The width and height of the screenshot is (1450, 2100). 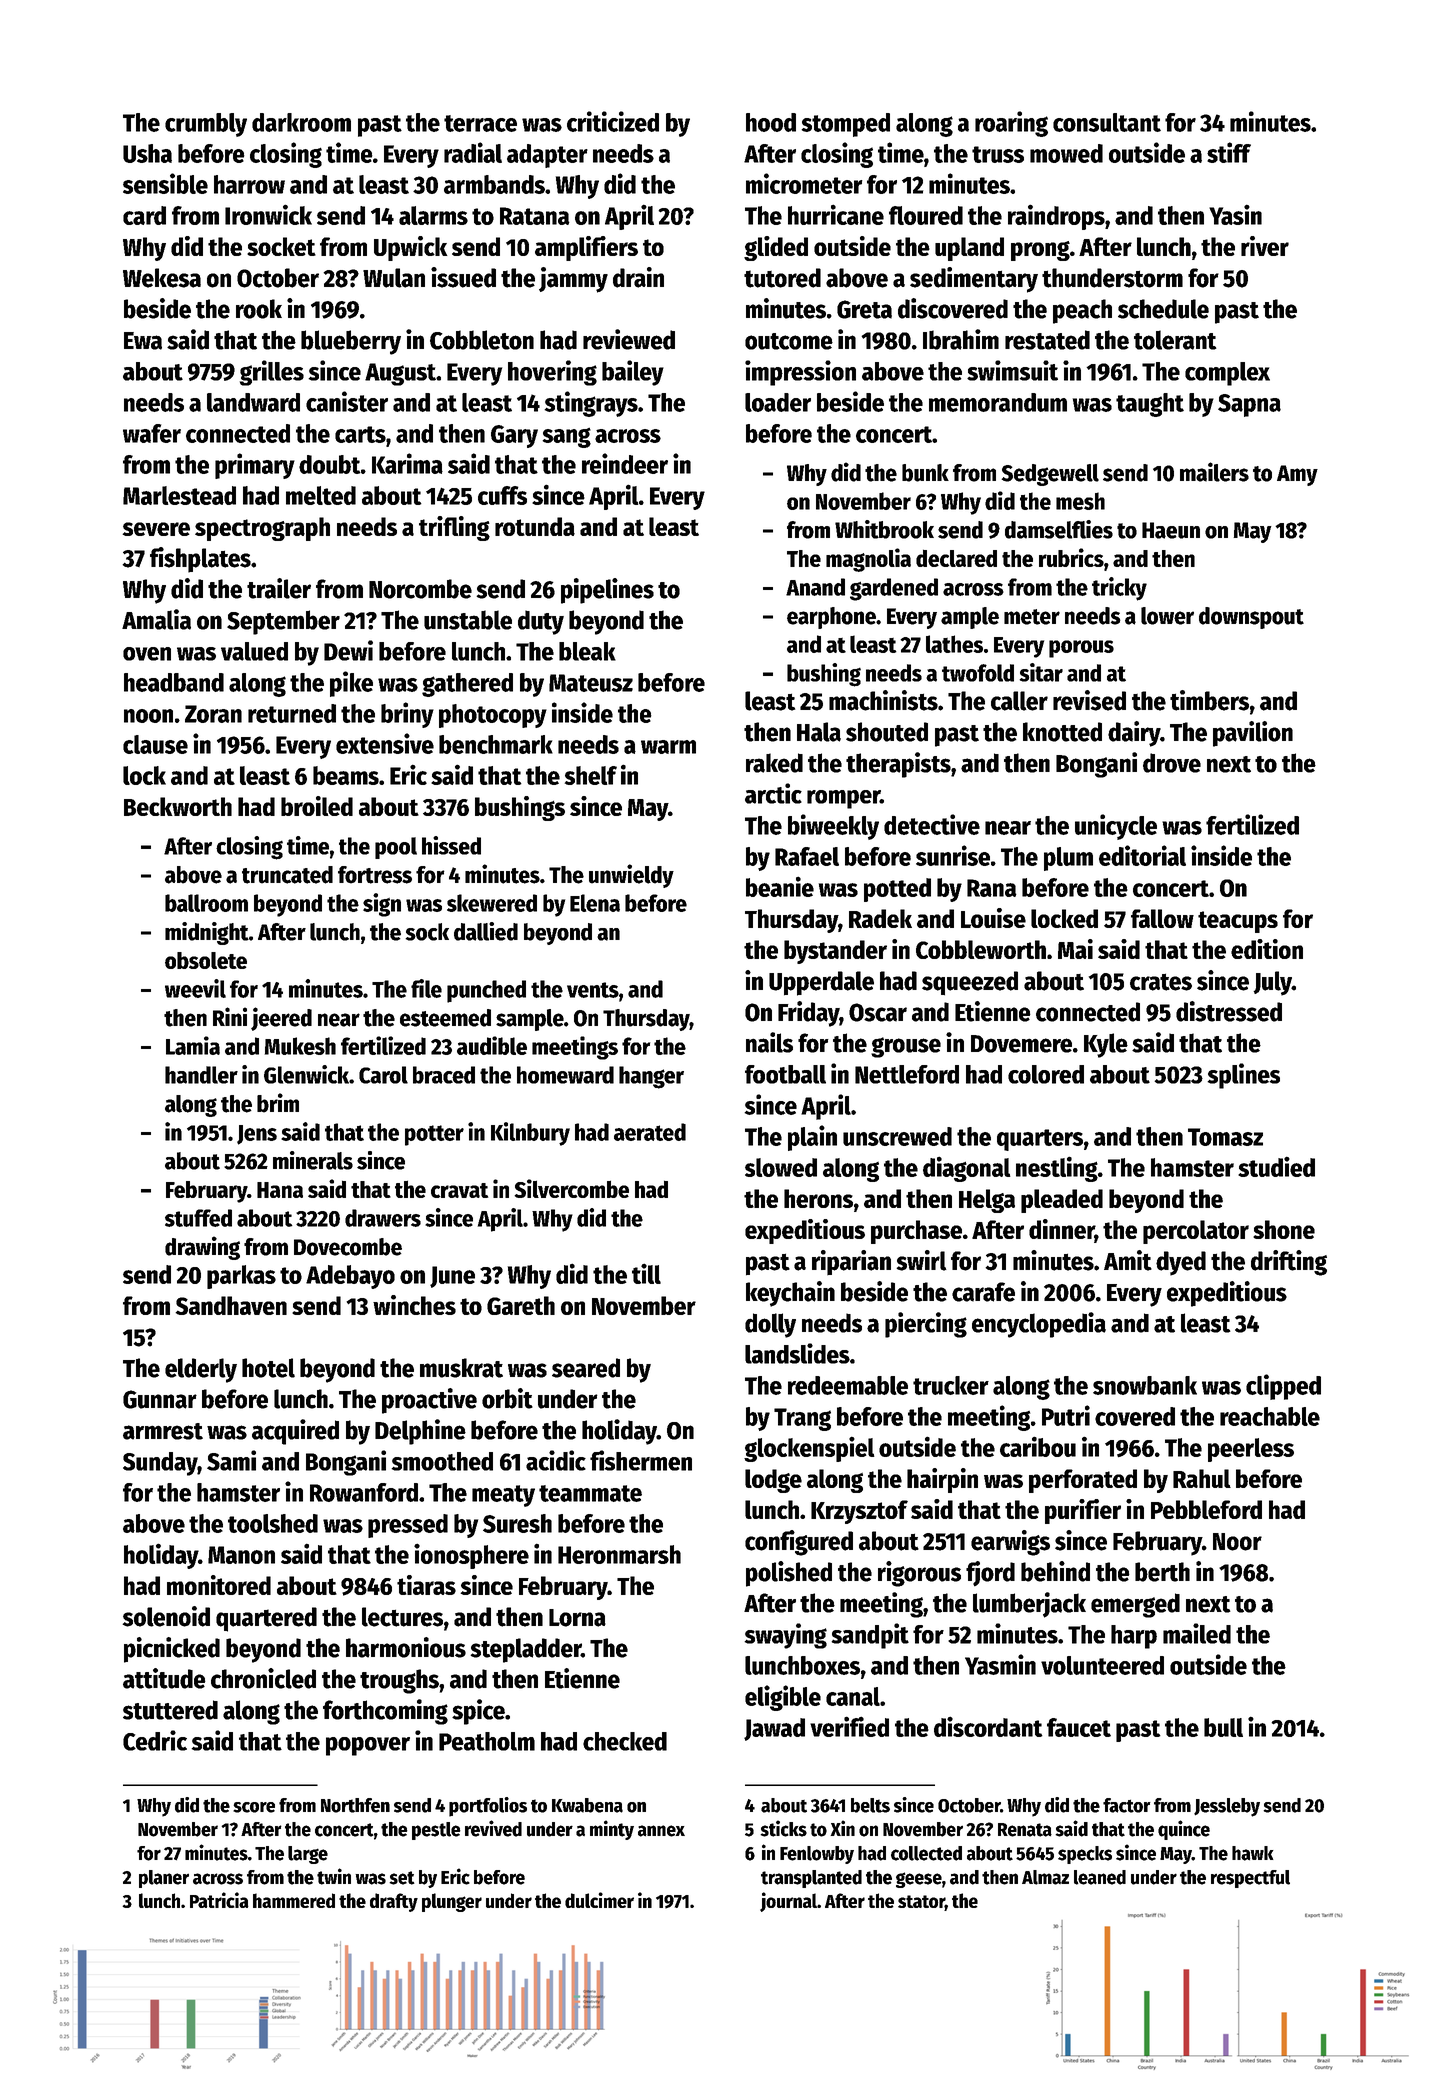 I want to click on unwieldy, so click(x=631, y=876).
